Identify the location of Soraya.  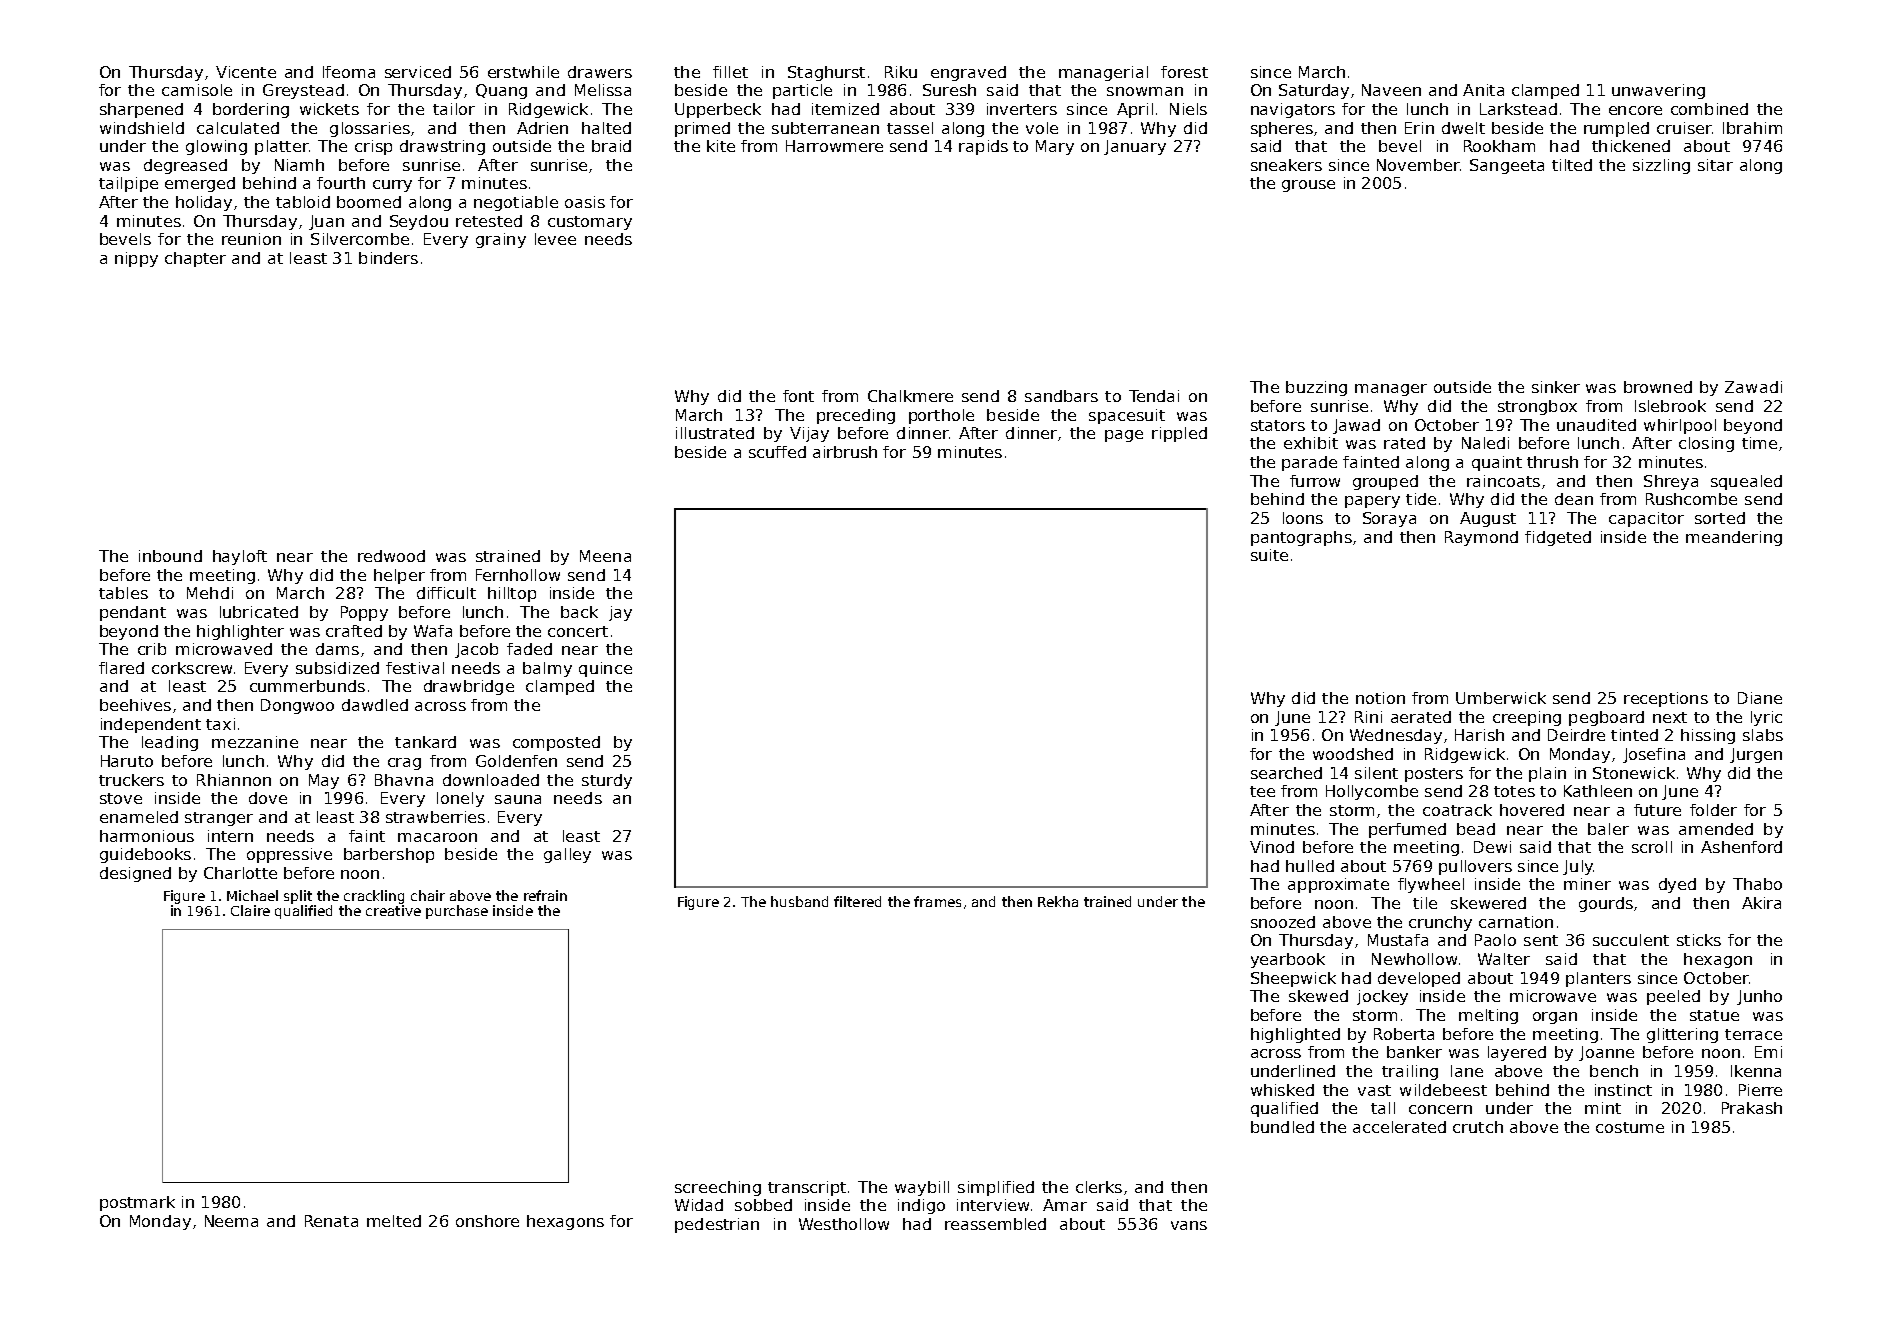
(1389, 519).
